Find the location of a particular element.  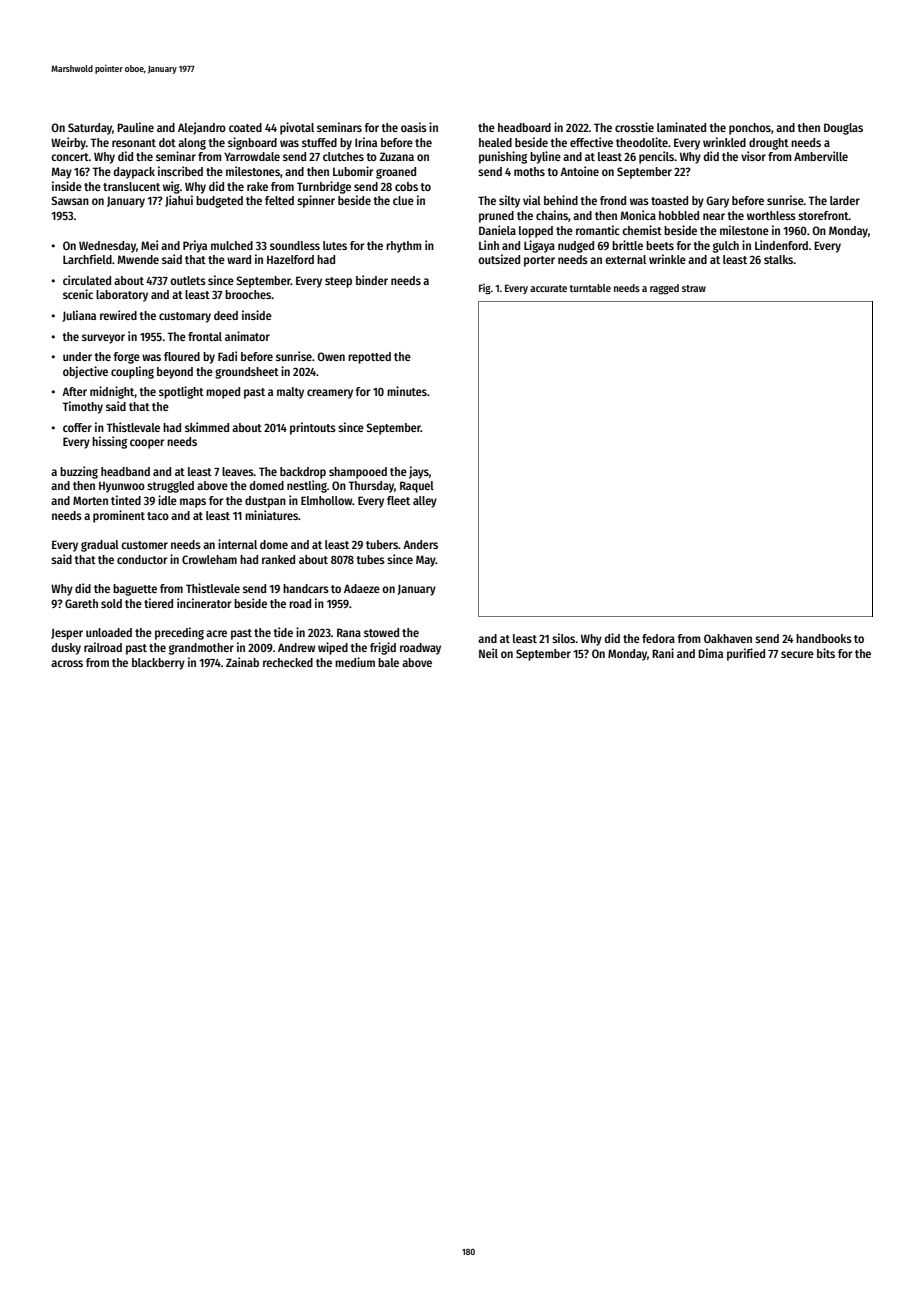

leaves is located at coordinates (238, 471).
